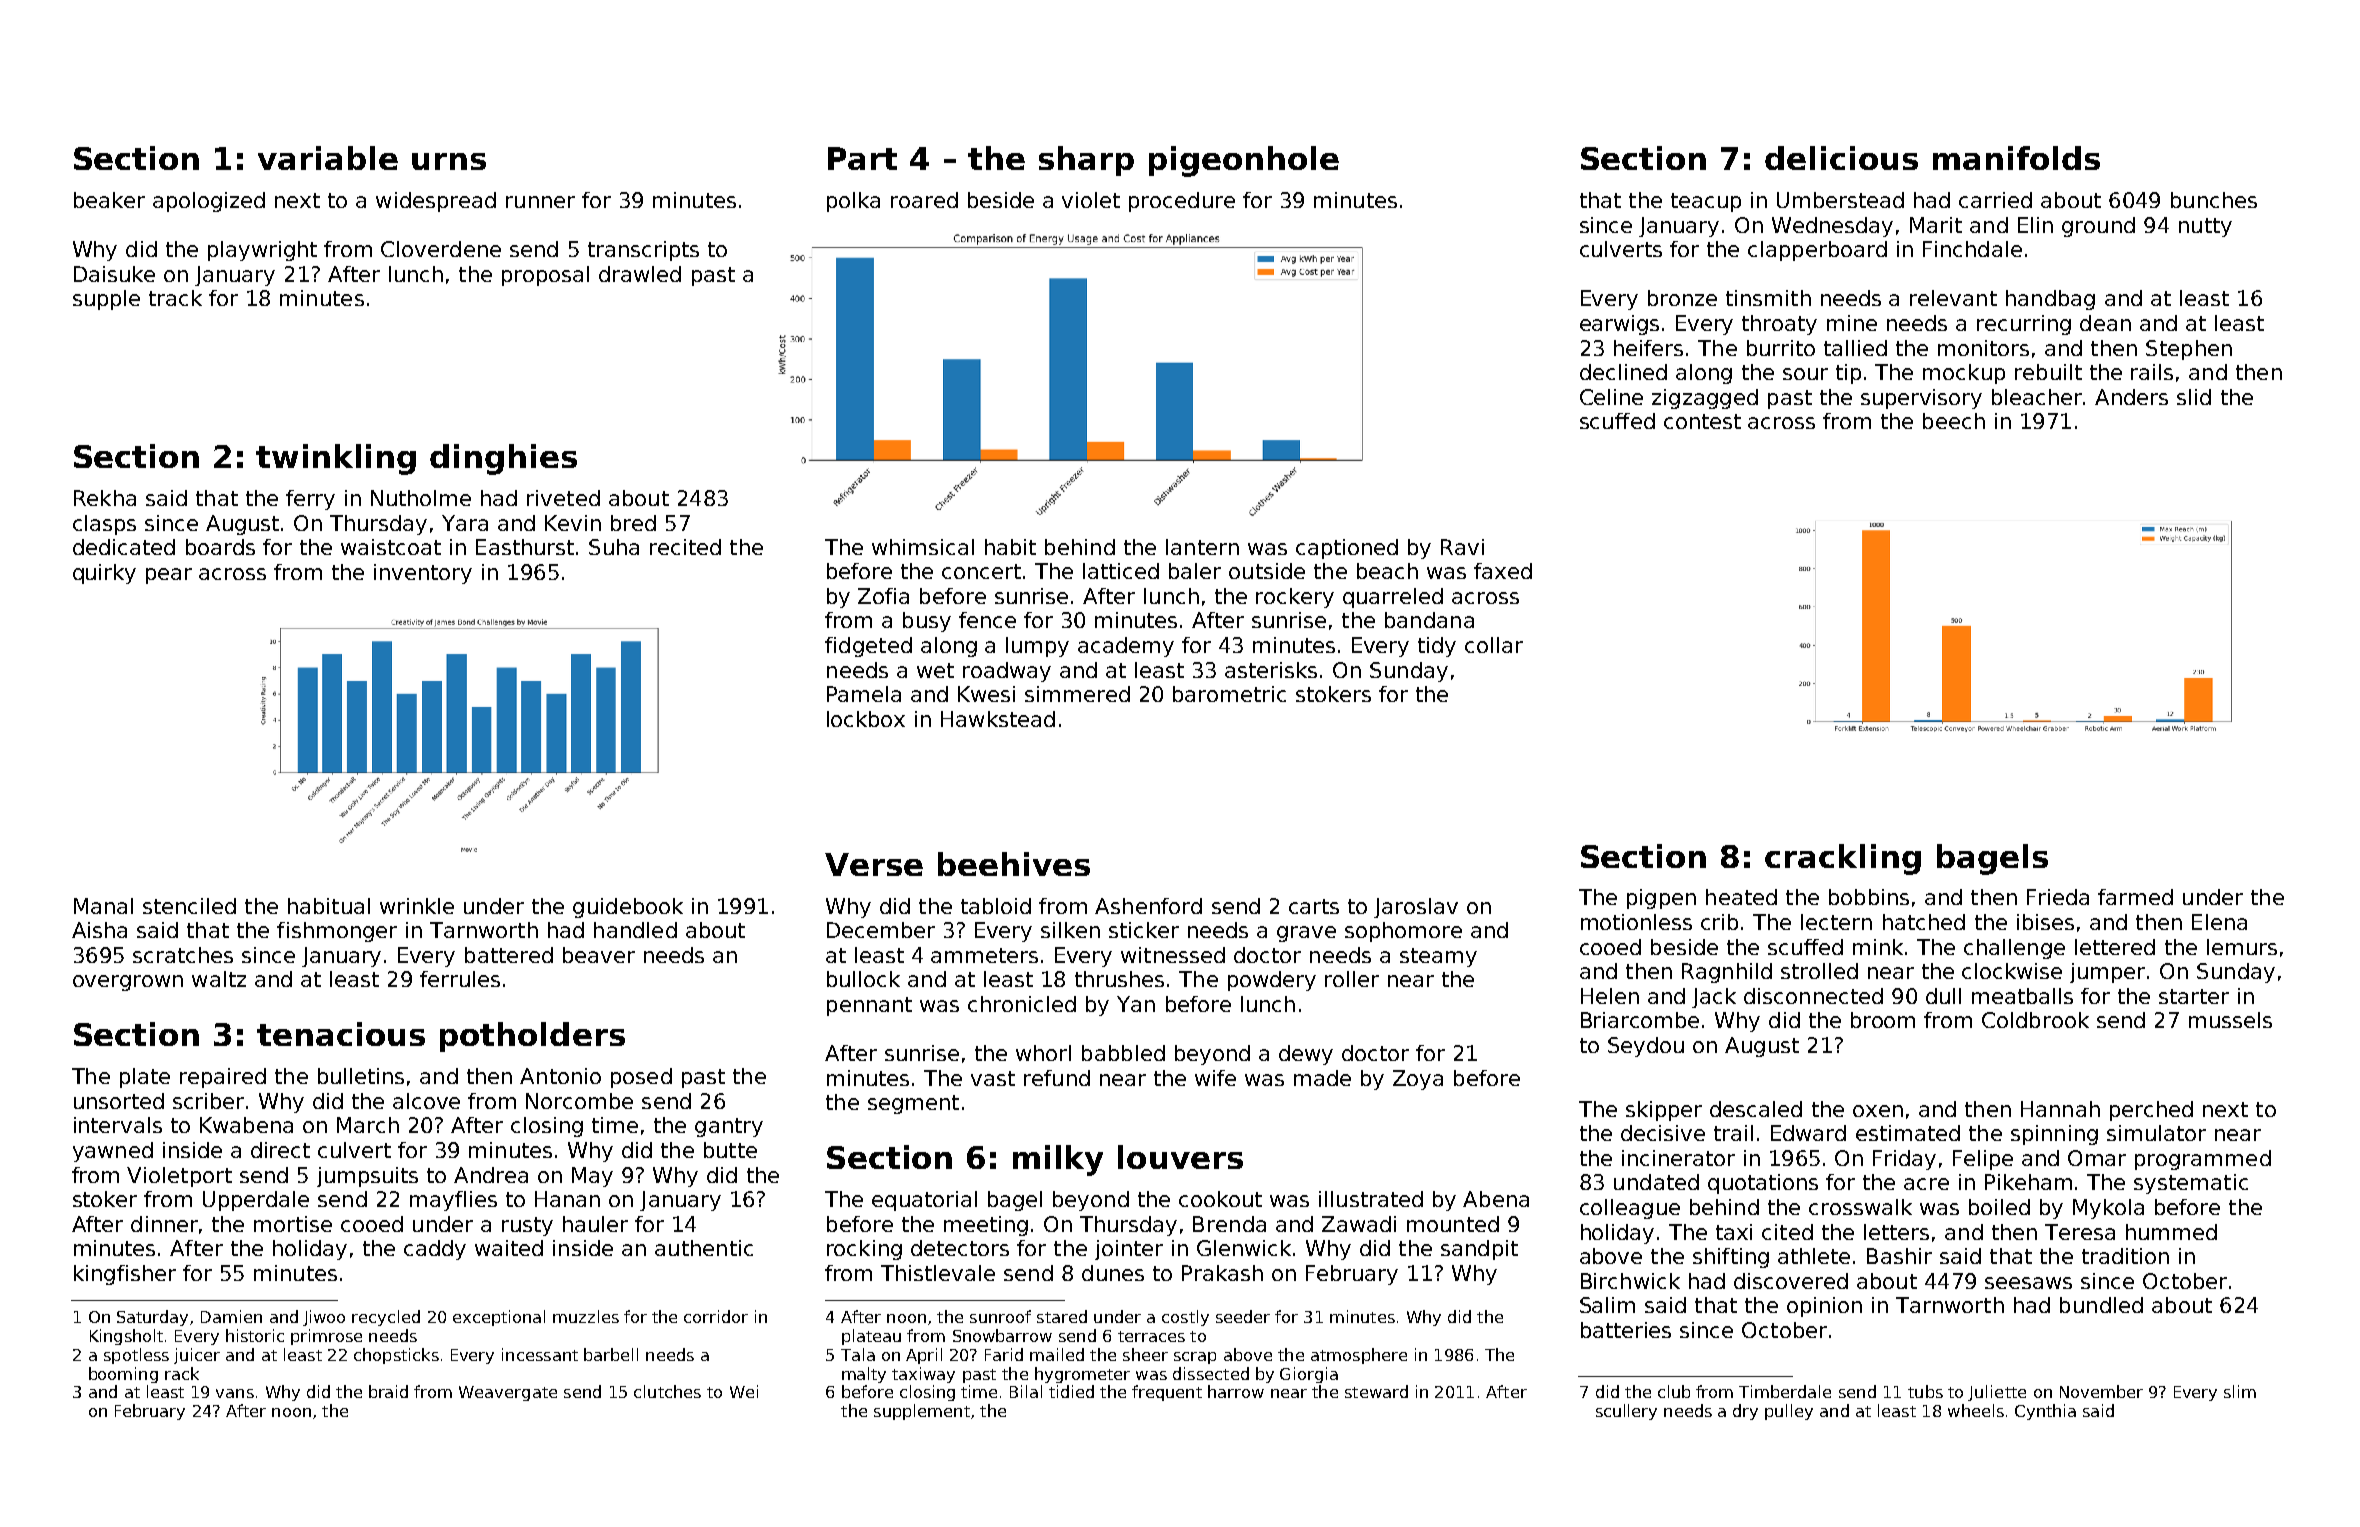  Describe the element at coordinates (1817, 251) in the page. I see `clapperboard` at that location.
